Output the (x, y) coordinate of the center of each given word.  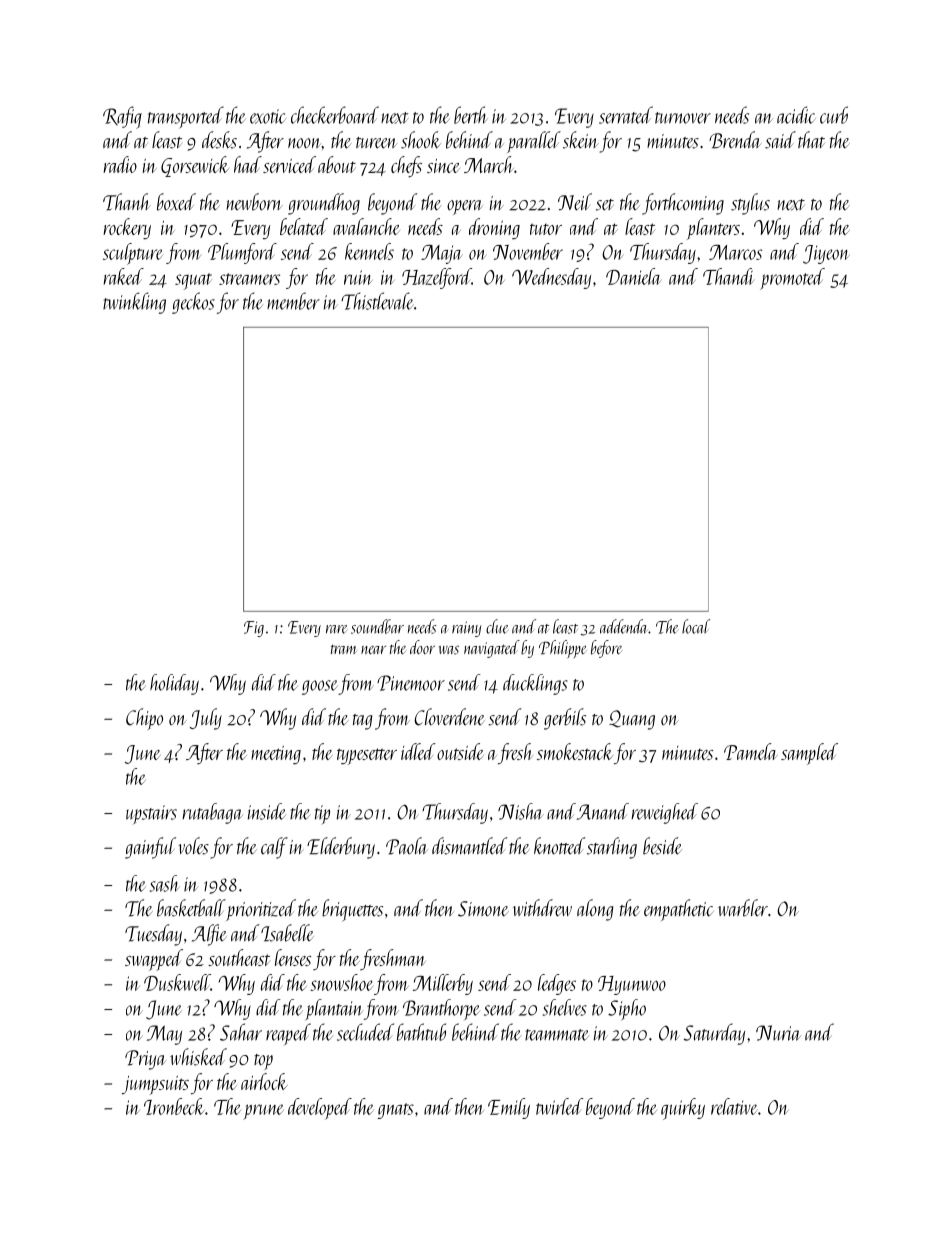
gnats (396, 1111)
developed (320, 1109)
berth (471, 115)
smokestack (575, 751)
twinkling (134, 303)
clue (497, 626)
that (811, 139)
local (696, 626)
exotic (268, 116)
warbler (743, 908)
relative (734, 1106)
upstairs (151, 814)
